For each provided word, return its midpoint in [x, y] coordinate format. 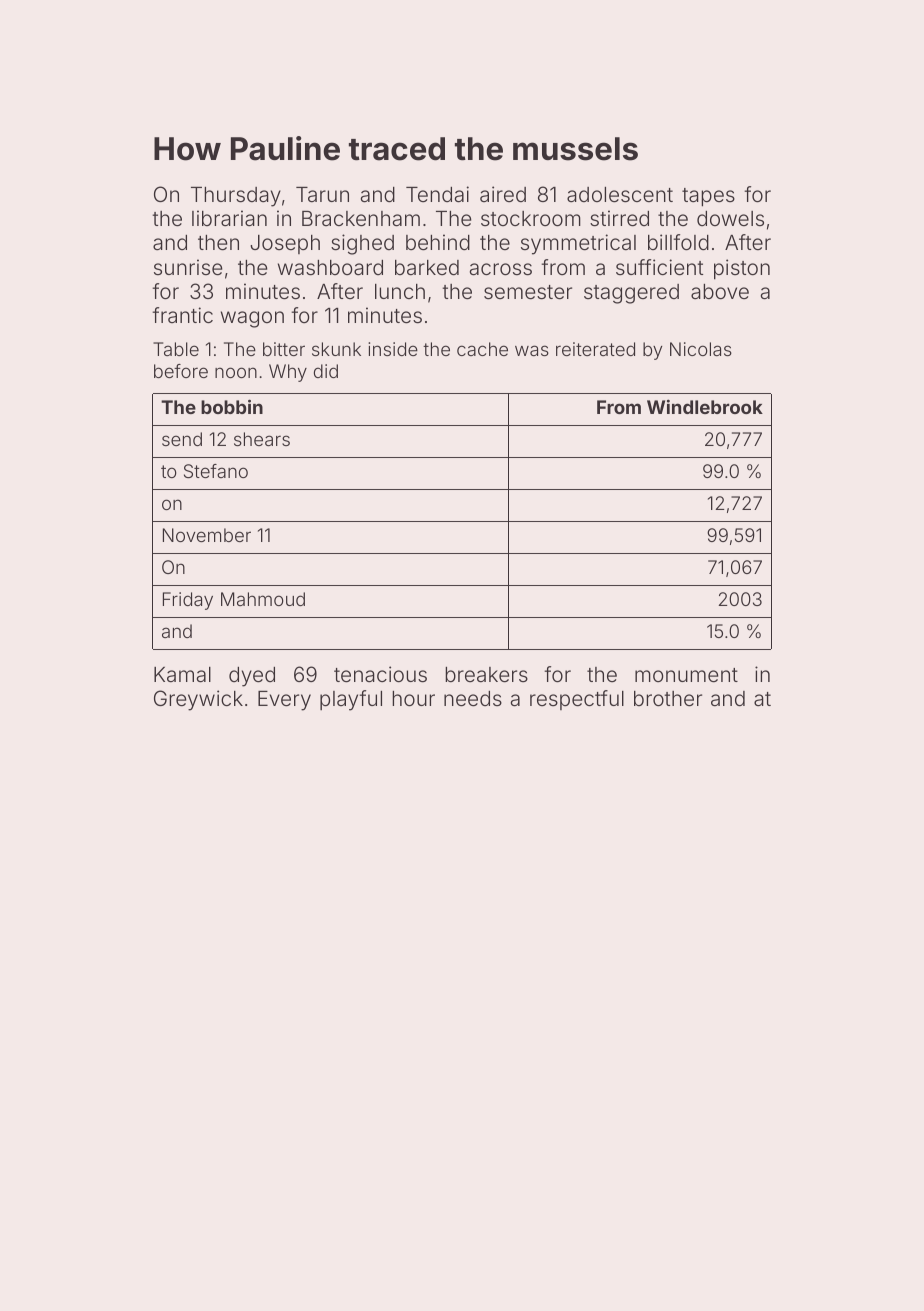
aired [503, 194]
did [326, 371]
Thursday [236, 197]
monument [686, 675]
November [207, 535]
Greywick [198, 700]
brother [668, 698]
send [182, 439]
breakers [486, 674]
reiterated [595, 349]
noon [236, 372]
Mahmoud [263, 599]
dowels [730, 218]
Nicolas [701, 349]
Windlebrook [705, 406]
